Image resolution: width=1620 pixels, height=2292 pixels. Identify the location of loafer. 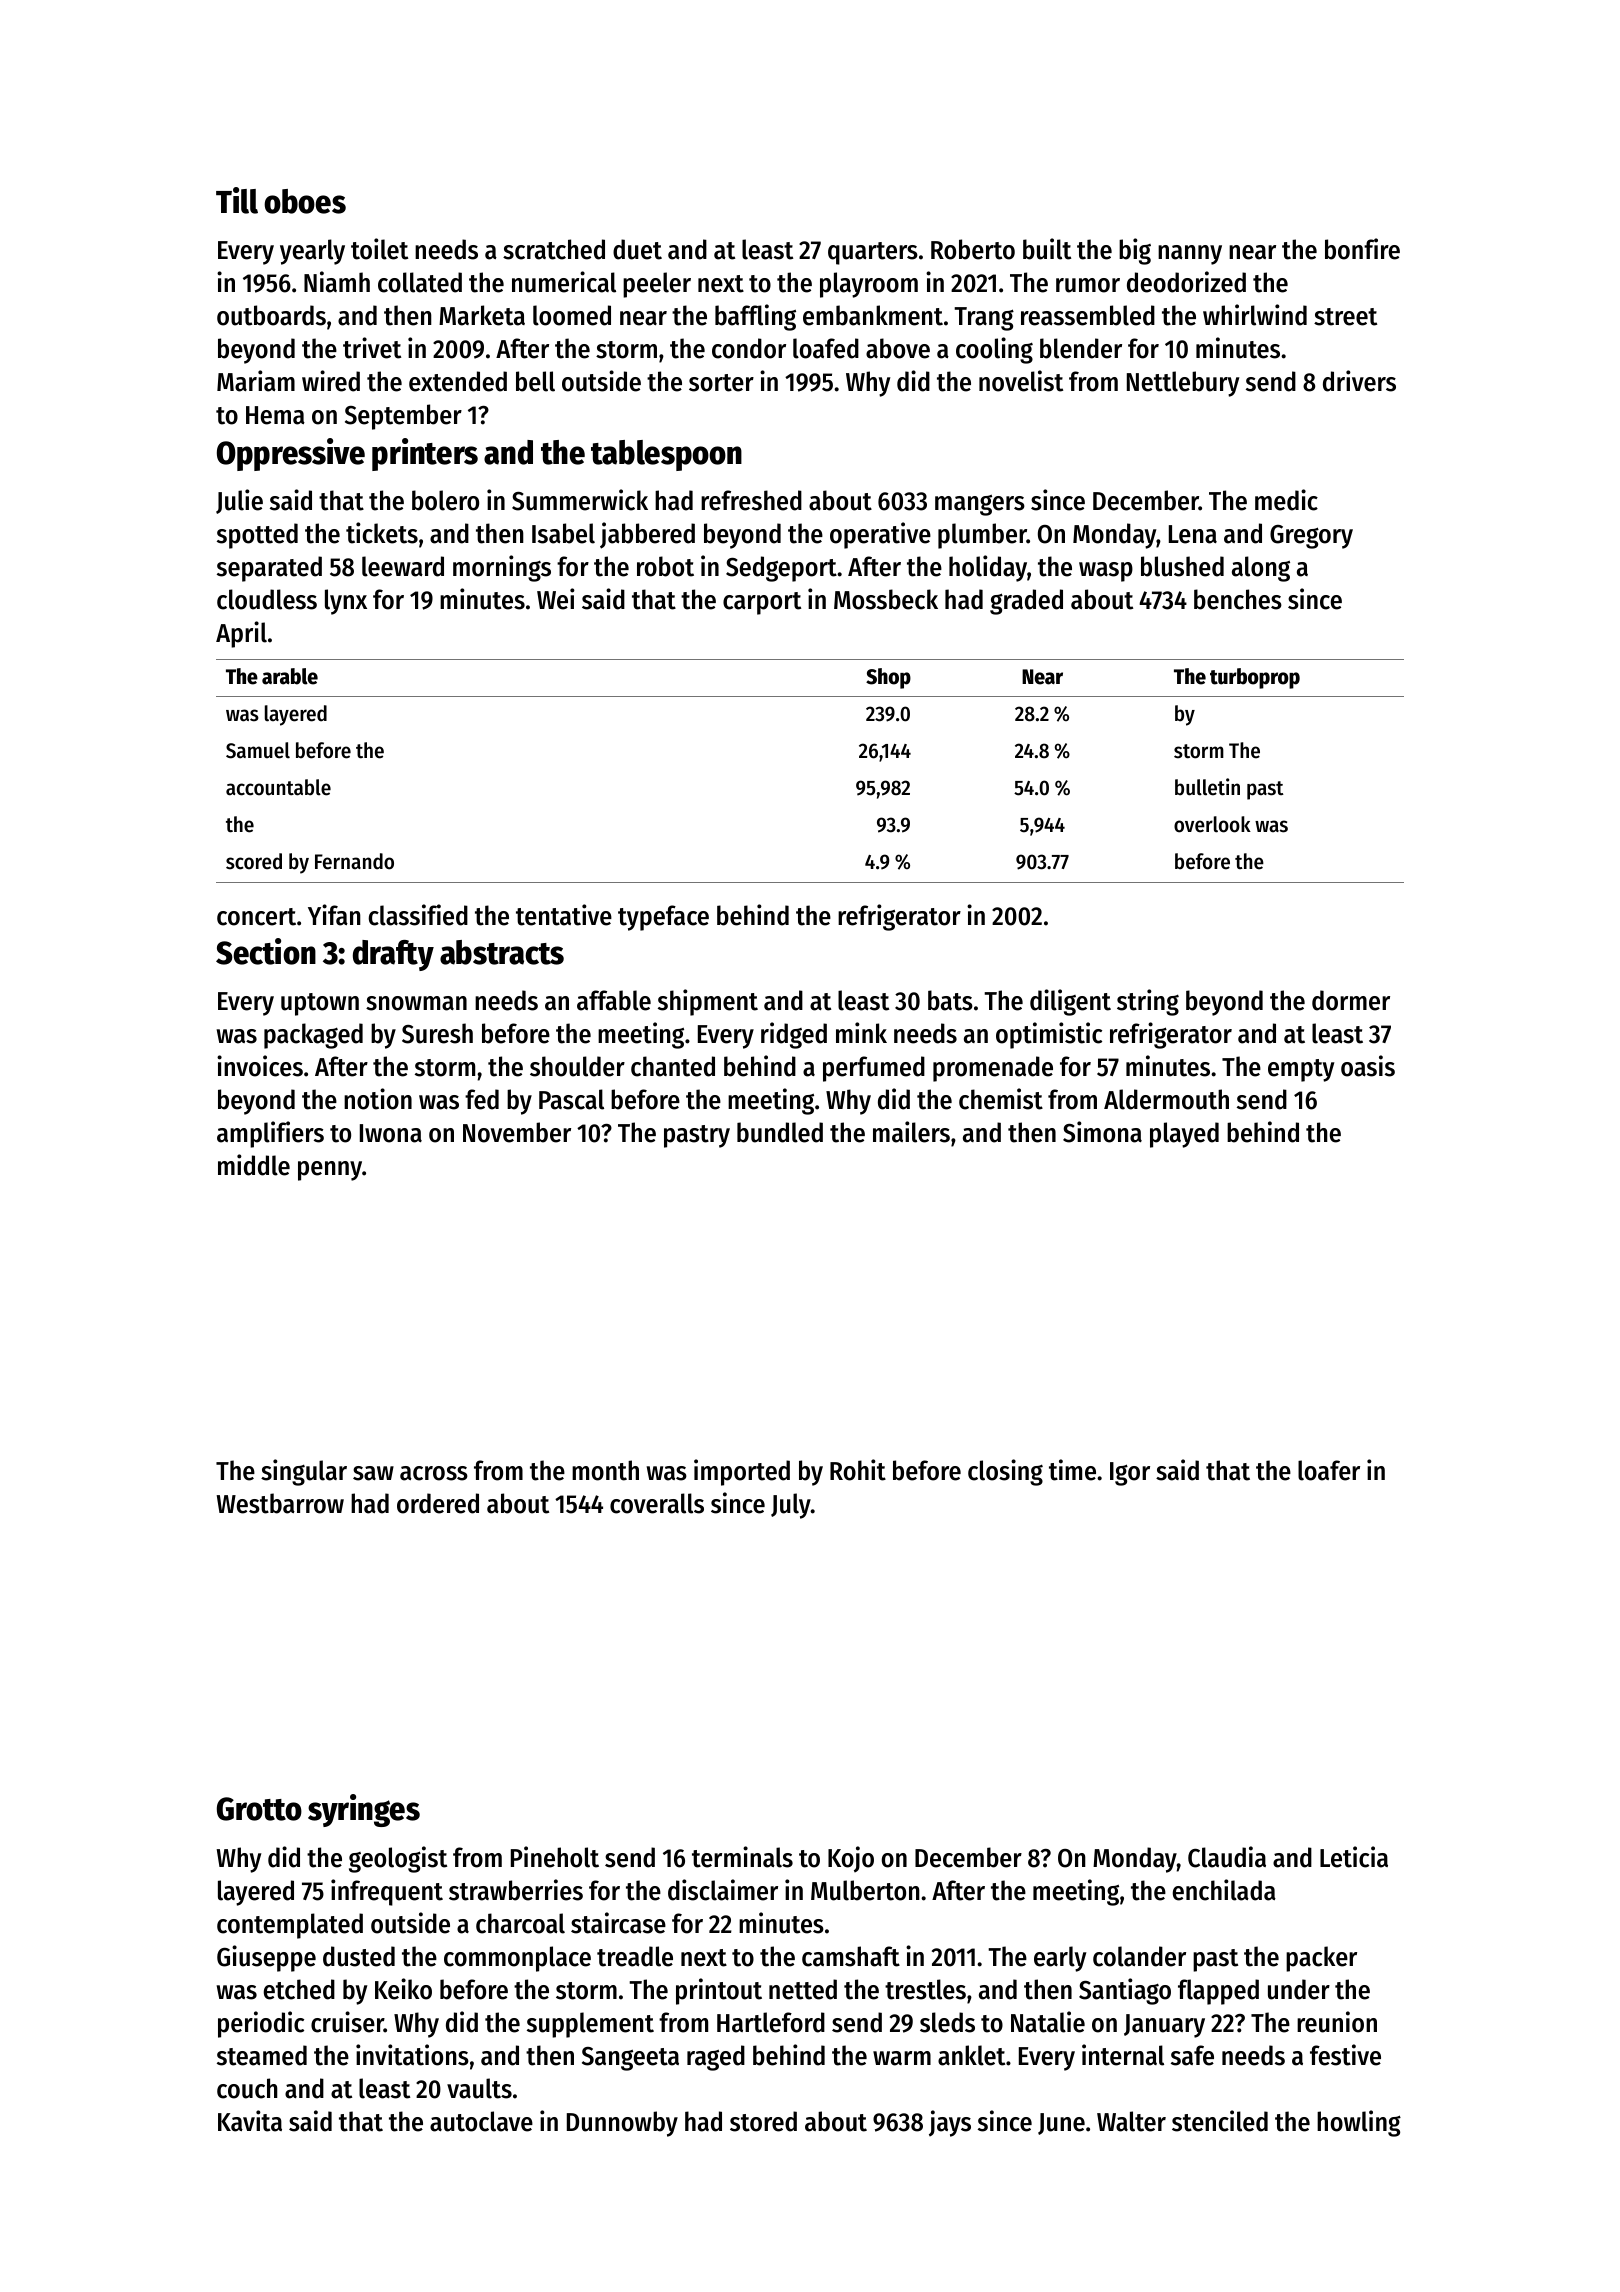
(1329, 1470).
